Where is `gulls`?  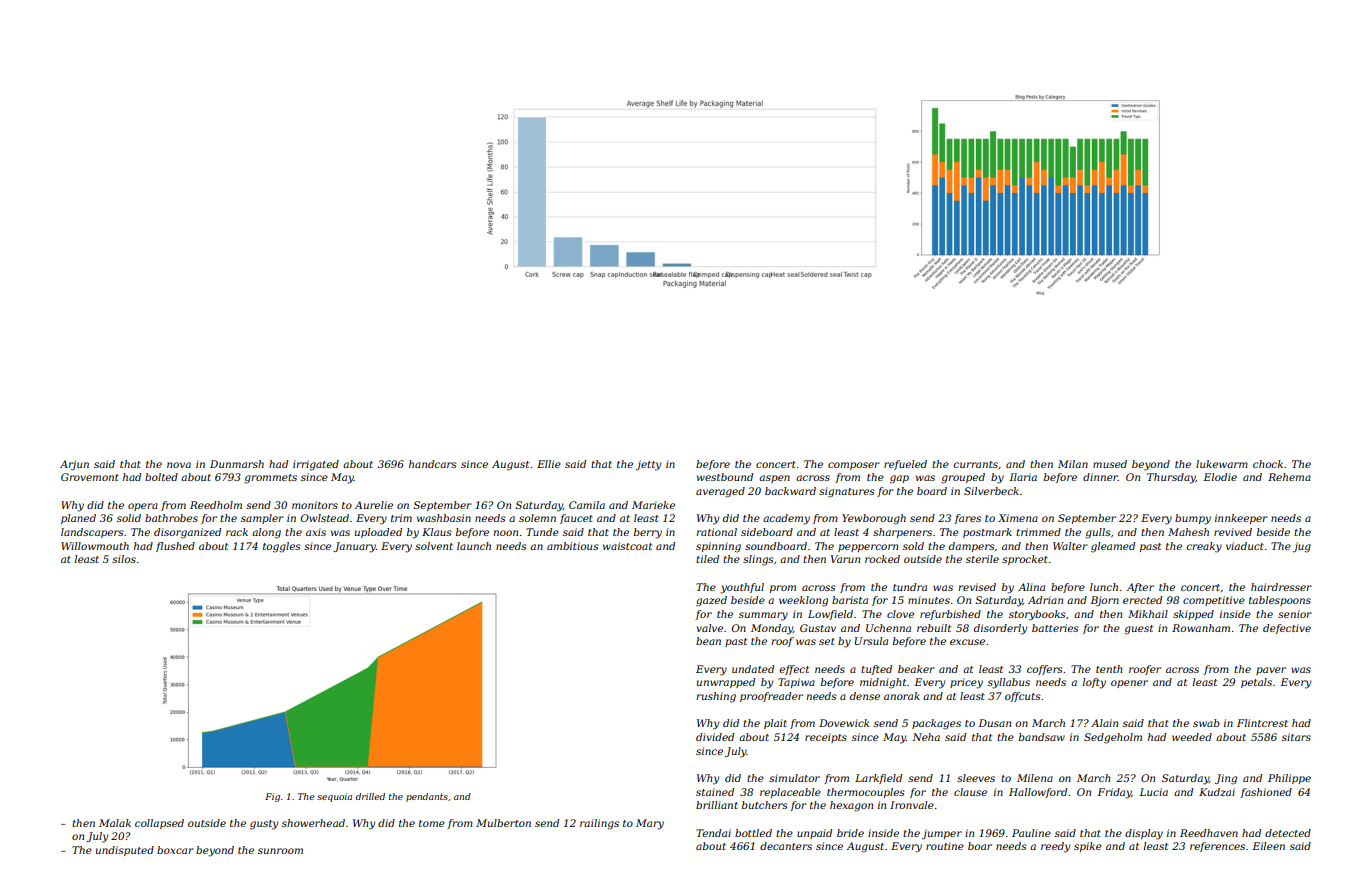 gulls is located at coordinates (1098, 533).
